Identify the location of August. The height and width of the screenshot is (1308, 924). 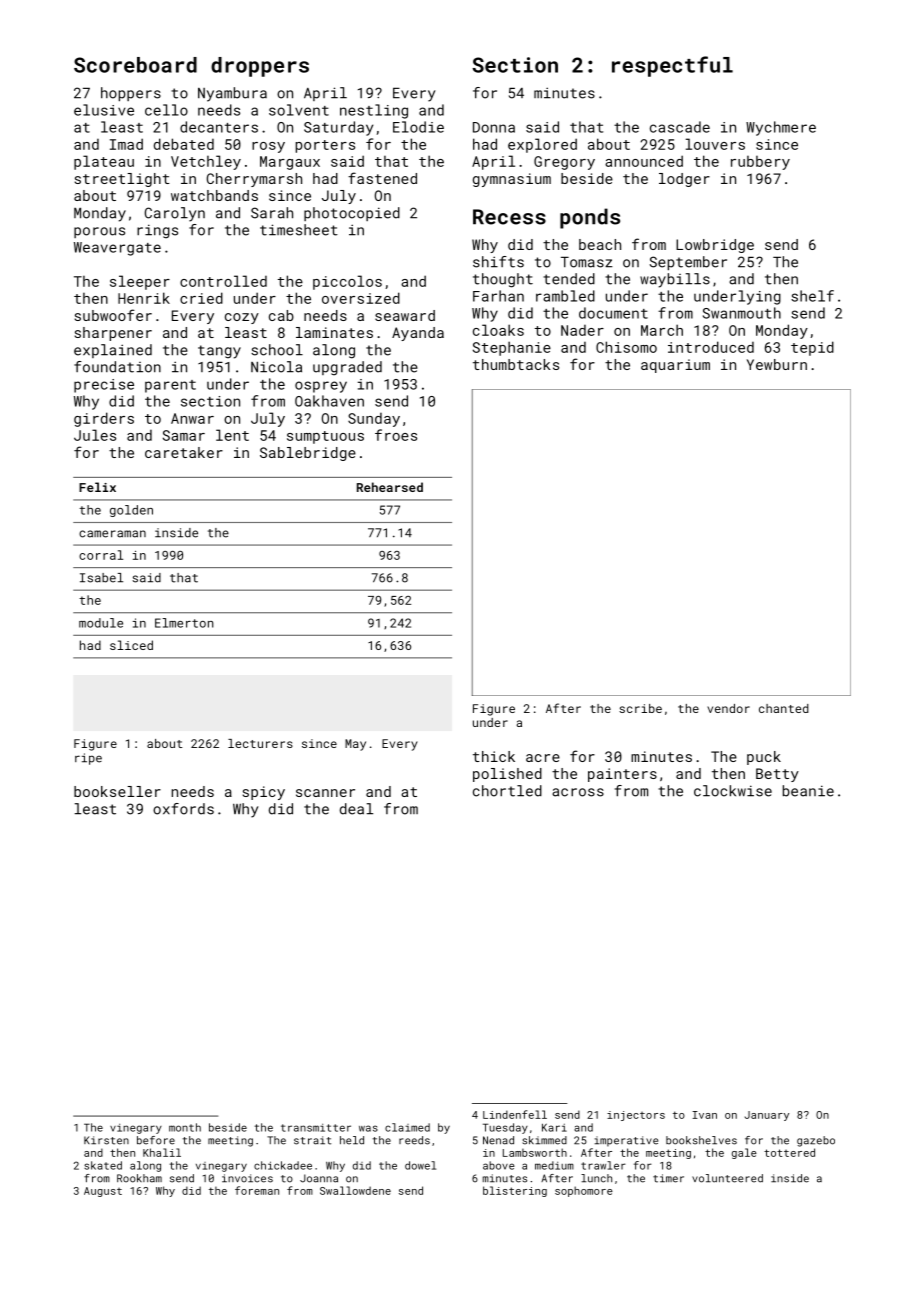
(103, 1192).
